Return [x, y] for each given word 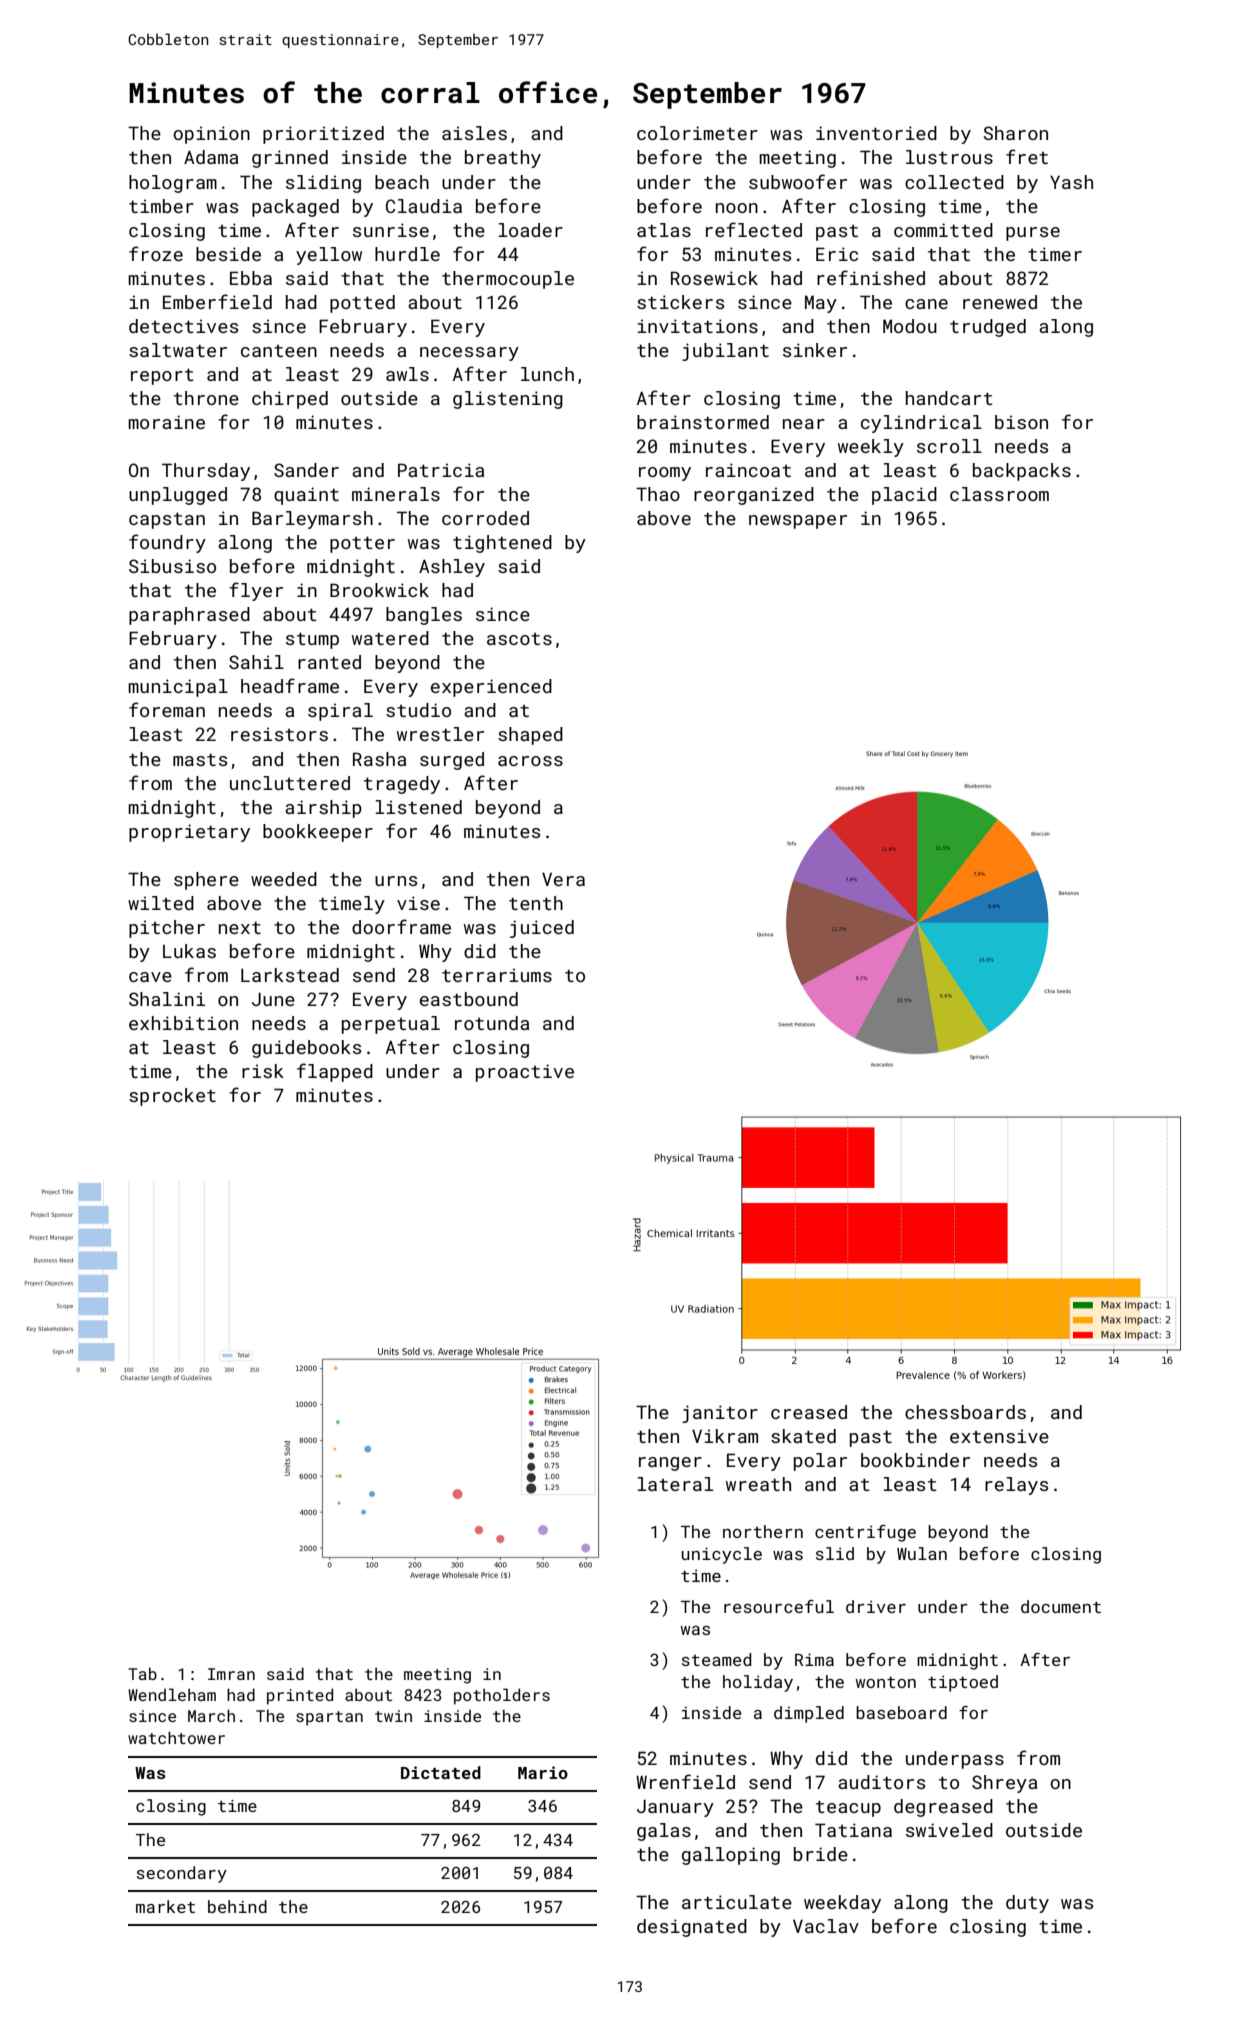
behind [237, 1906]
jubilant [725, 352]
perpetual [391, 1025]
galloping [731, 1856]
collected [954, 182]
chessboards [965, 1412]
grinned [290, 159]
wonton [886, 1682]
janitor [720, 1414]
